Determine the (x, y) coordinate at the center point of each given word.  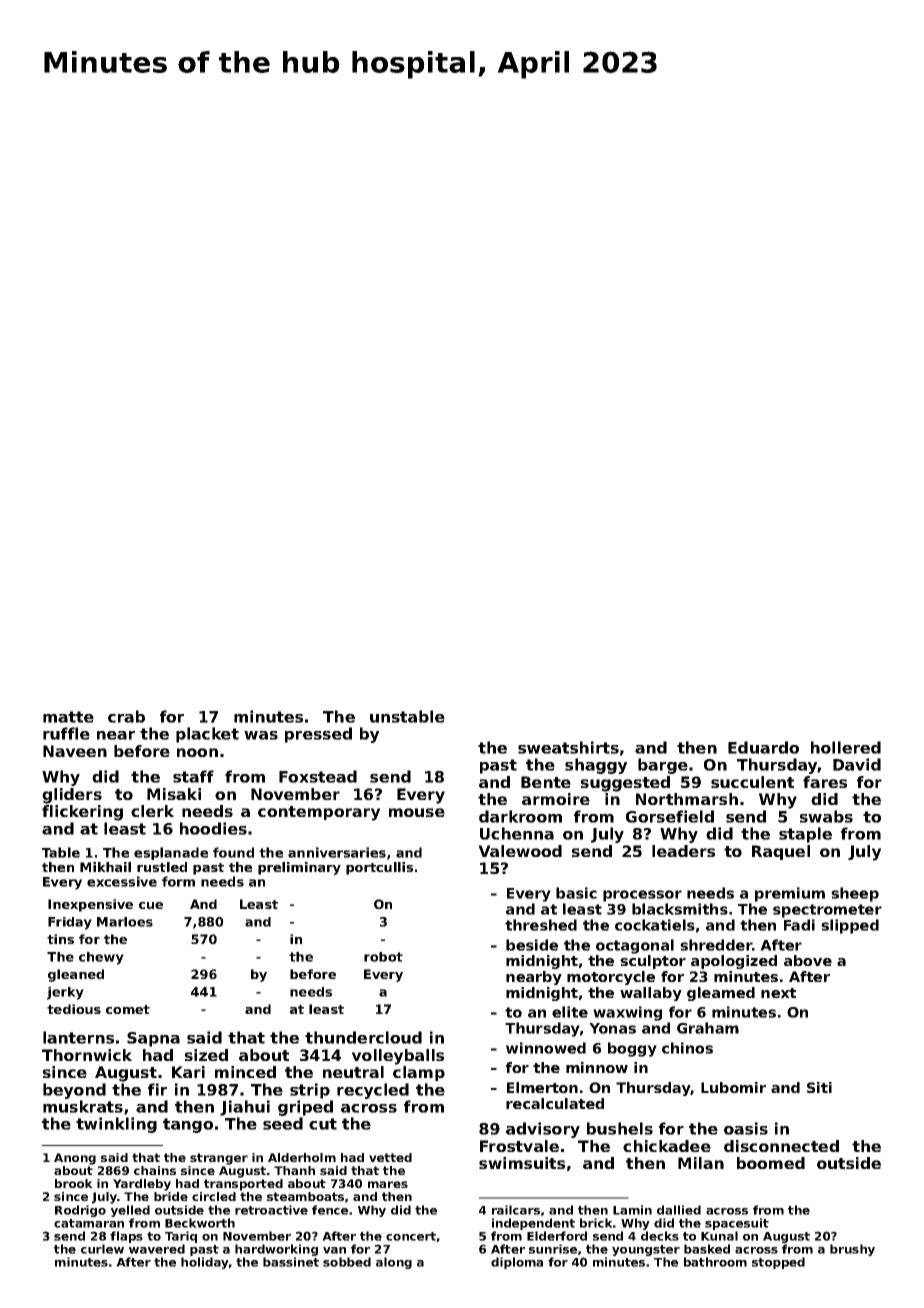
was (261, 735)
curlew (102, 1249)
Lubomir (733, 1087)
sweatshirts (568, 747)
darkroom (520, 816)
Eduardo (763, 747)
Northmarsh (687, 799)
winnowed (546, 1048)
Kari (188, 1072)
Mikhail (105, 867)
